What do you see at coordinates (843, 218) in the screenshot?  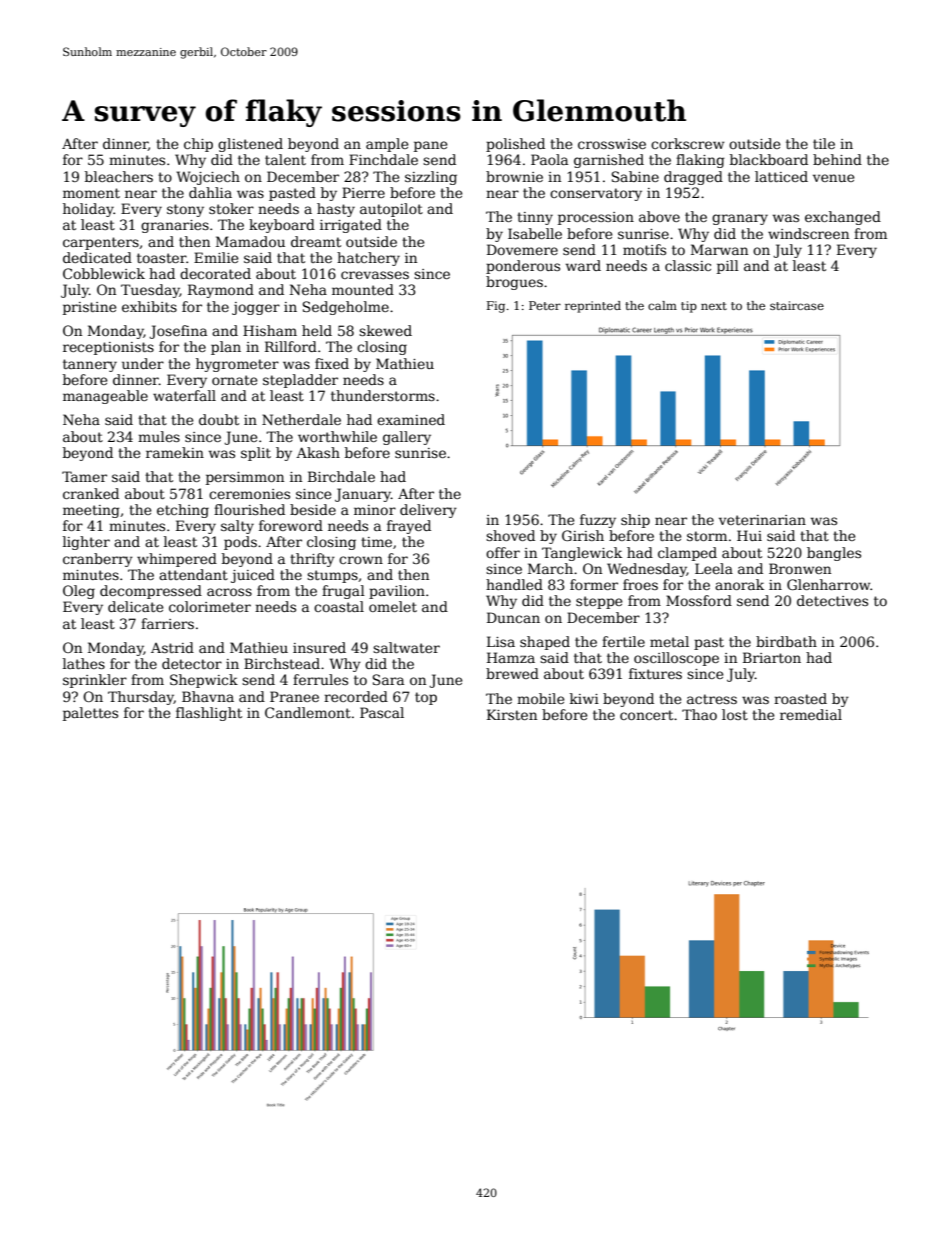 I see `exchanged` at bounding box center [843, 218].
